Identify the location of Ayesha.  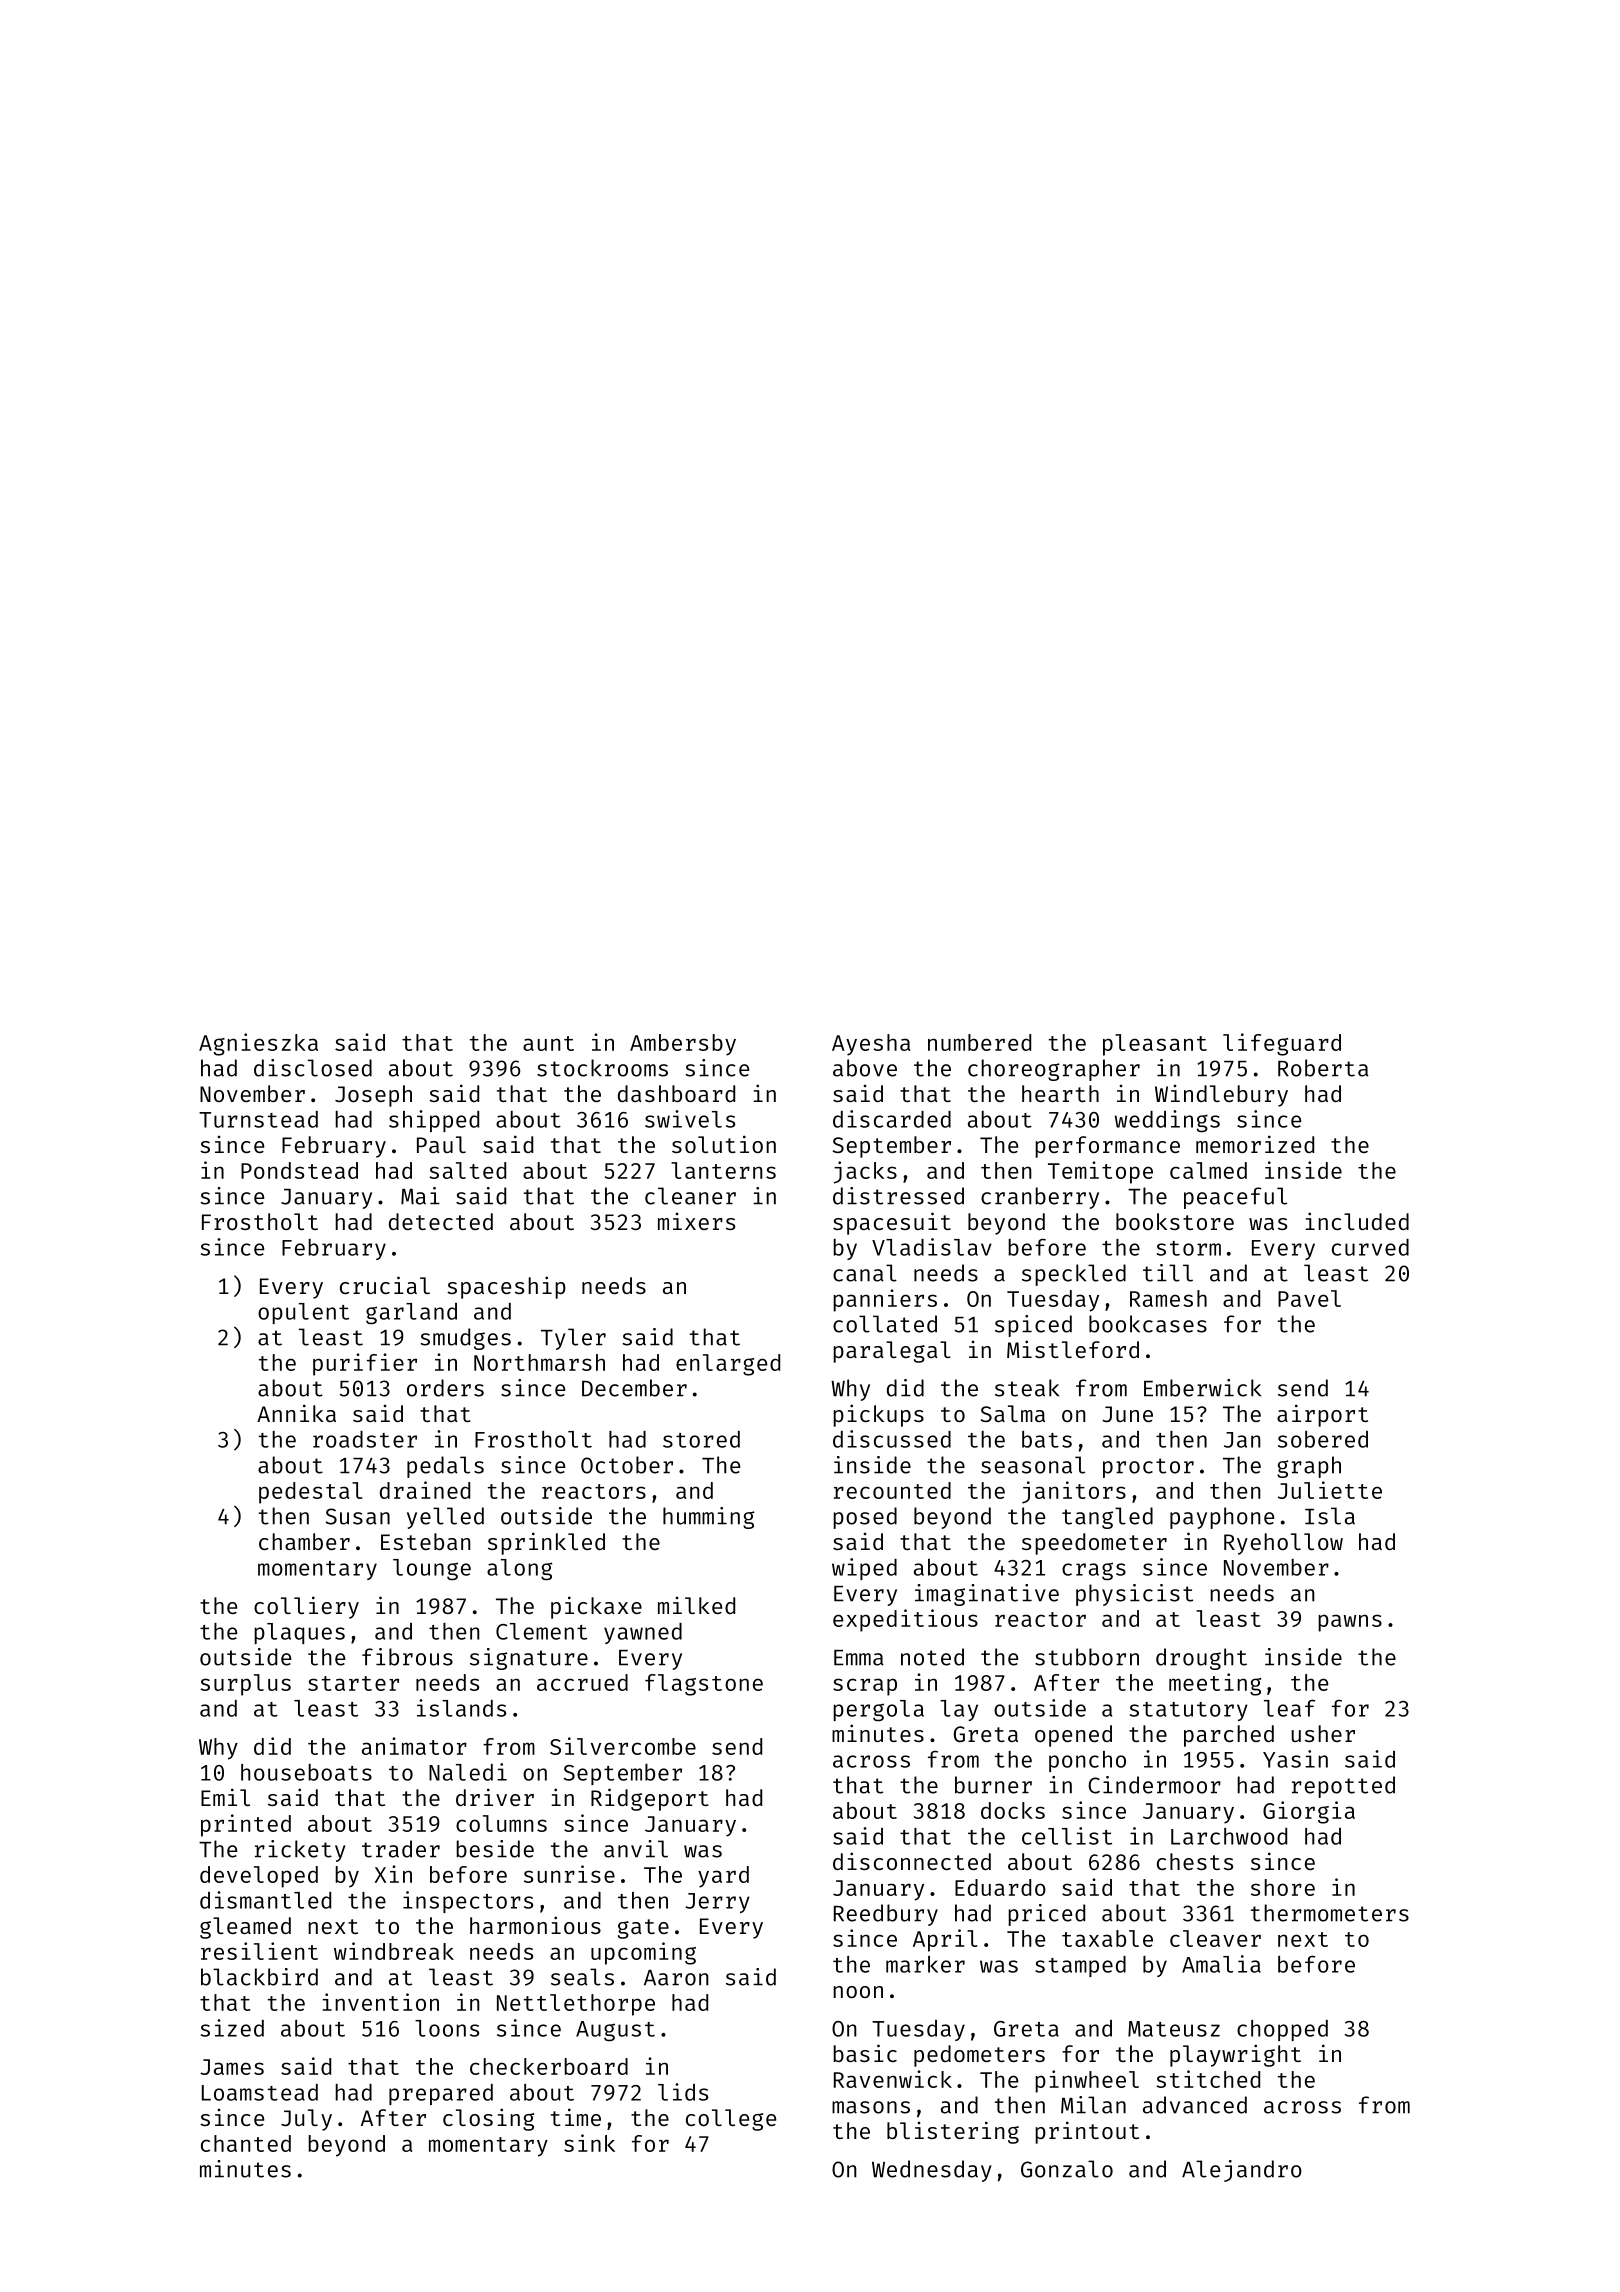
(871, 1045).
